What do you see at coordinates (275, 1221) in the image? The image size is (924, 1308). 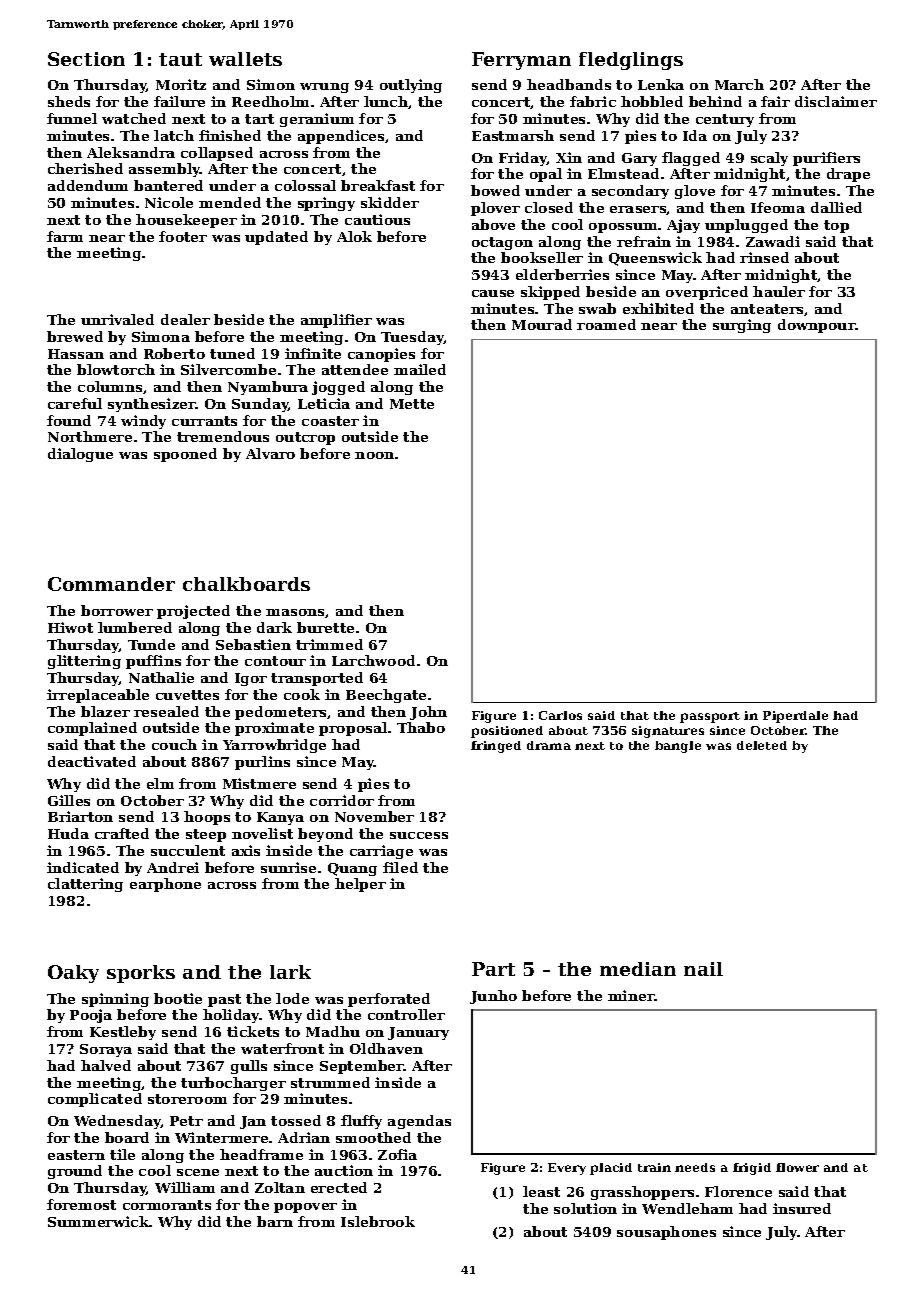 I see `barn` at bounding box center [275, 1221].
